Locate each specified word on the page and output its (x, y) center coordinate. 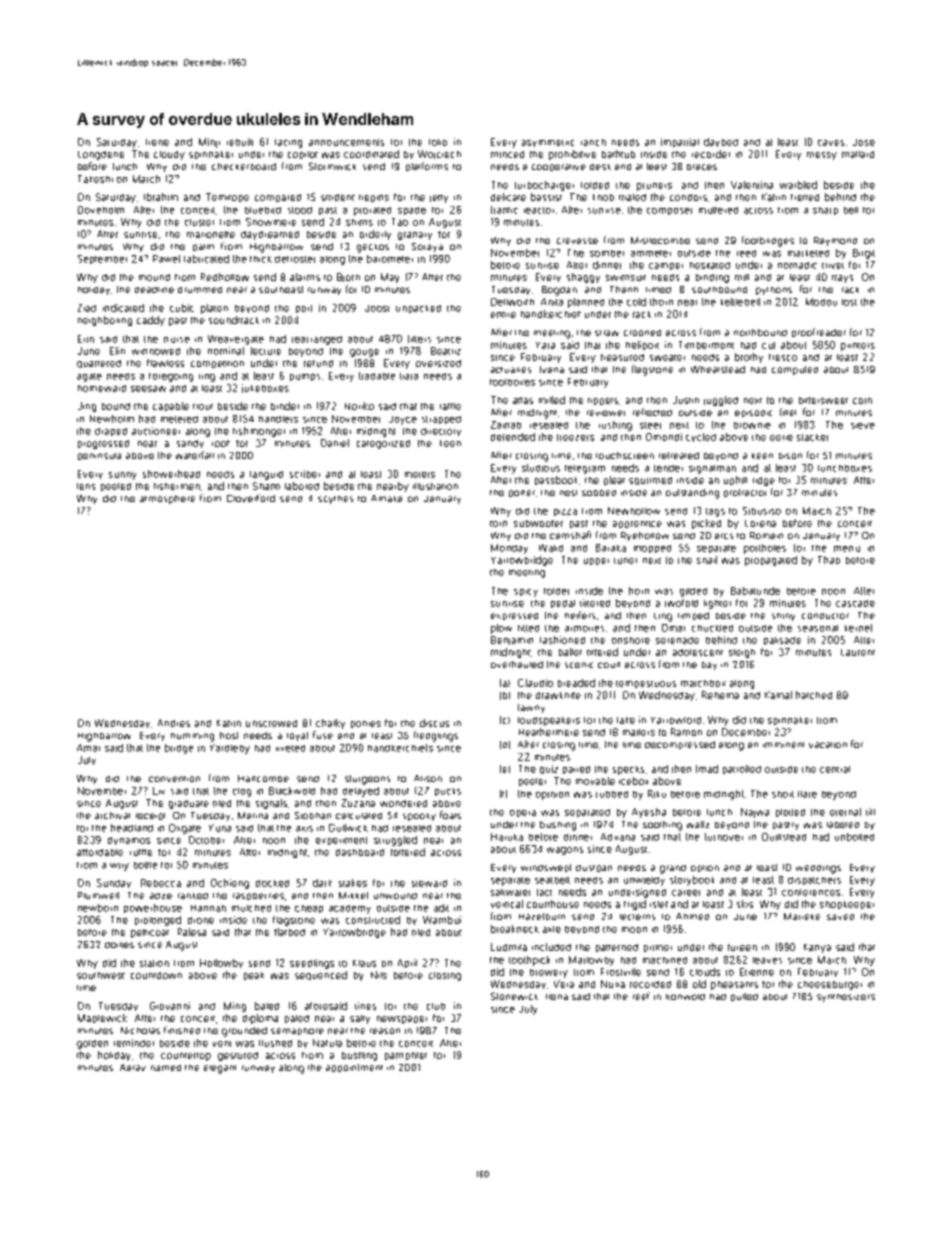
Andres (174, 723)
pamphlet (406, 1056)
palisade (782, 641)
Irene (157, 142)
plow (501, 629)
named (166, 1068)
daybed (721, 142)
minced (507, 154)
